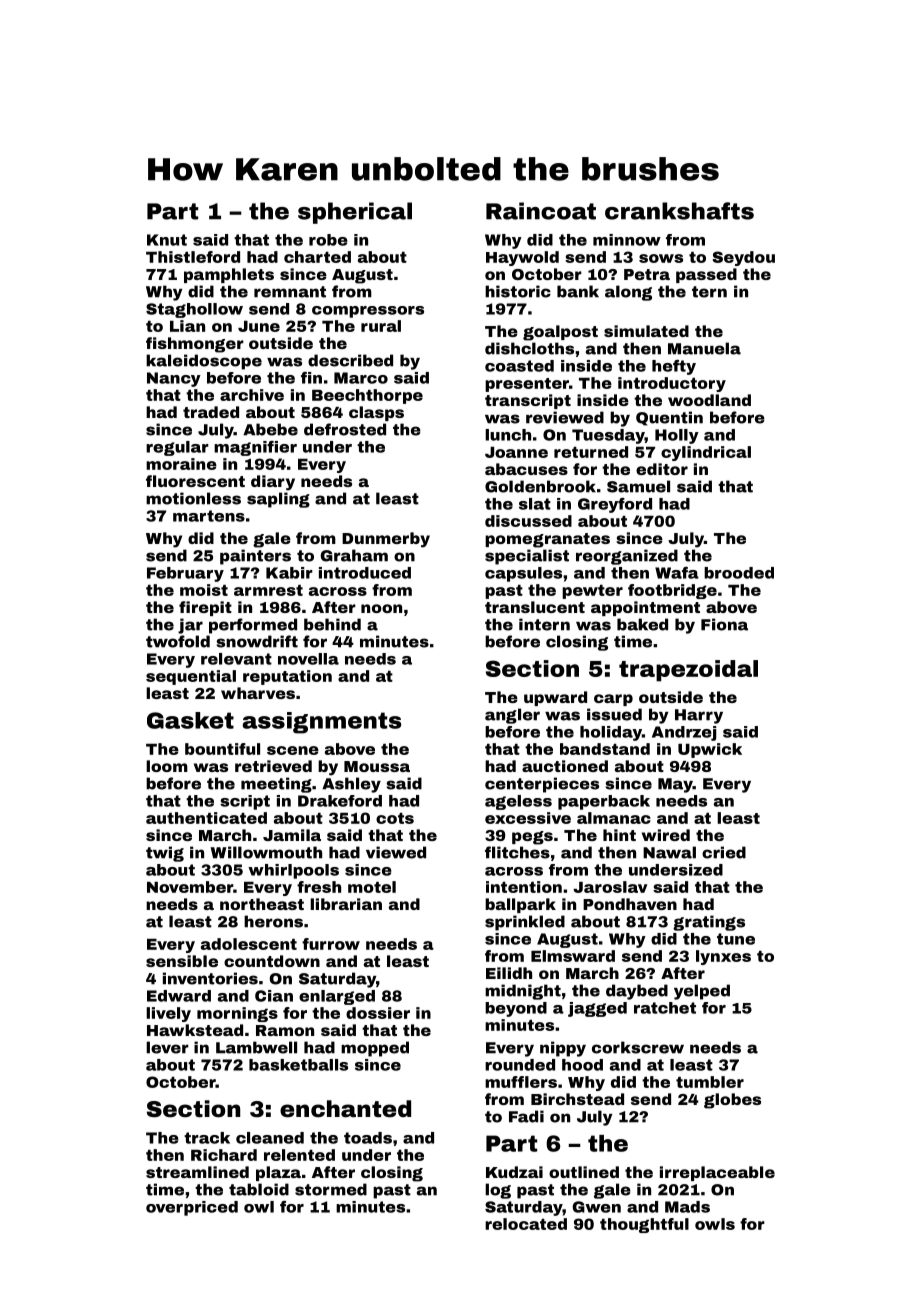 The image size is (924, 1311). What do you see at coordinates (331, 1189) in the page?
I see `stormed` at bounding box center [331, 1189].
